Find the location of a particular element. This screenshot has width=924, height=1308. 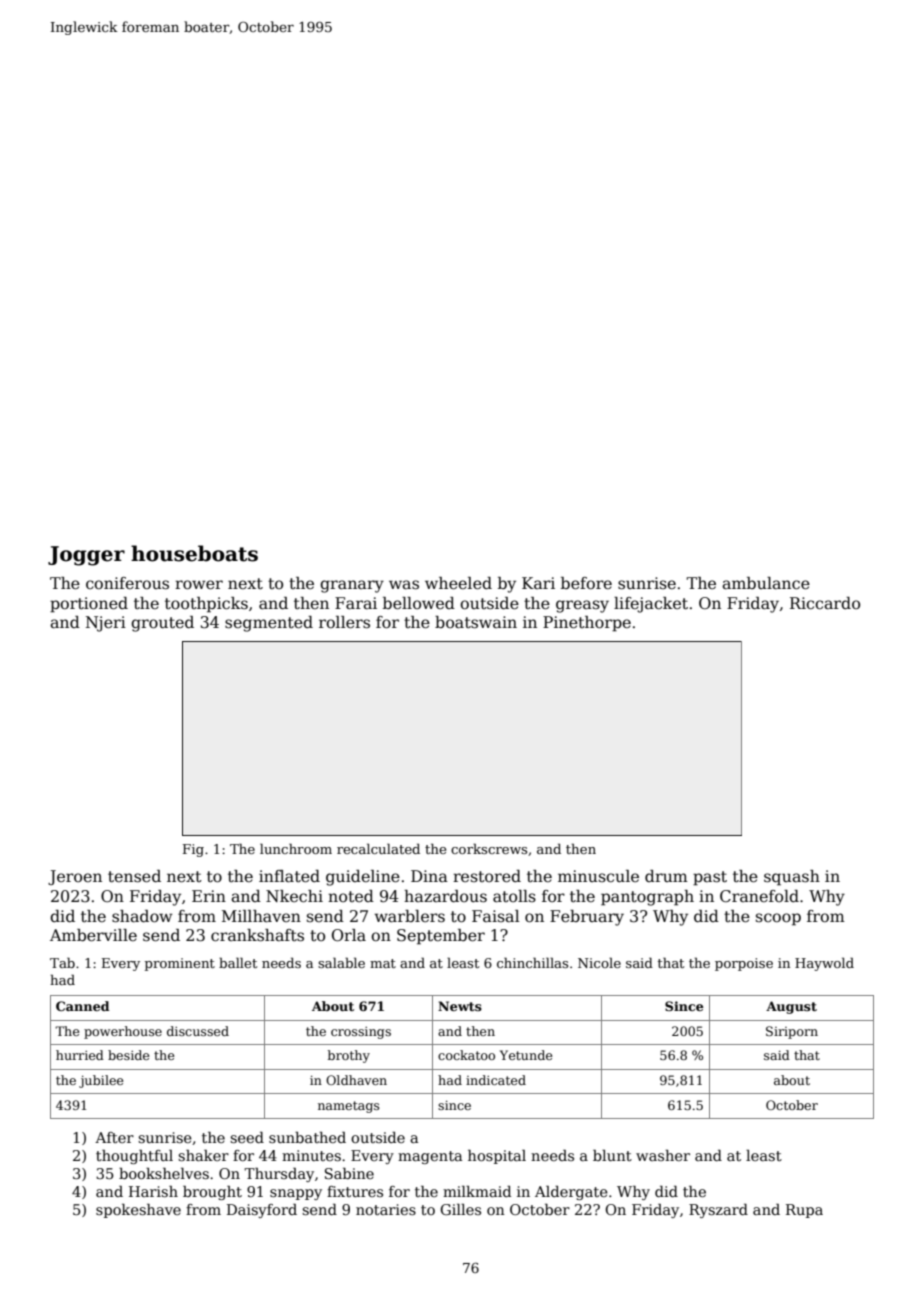

rollers is located at coordinates (344, 622).
